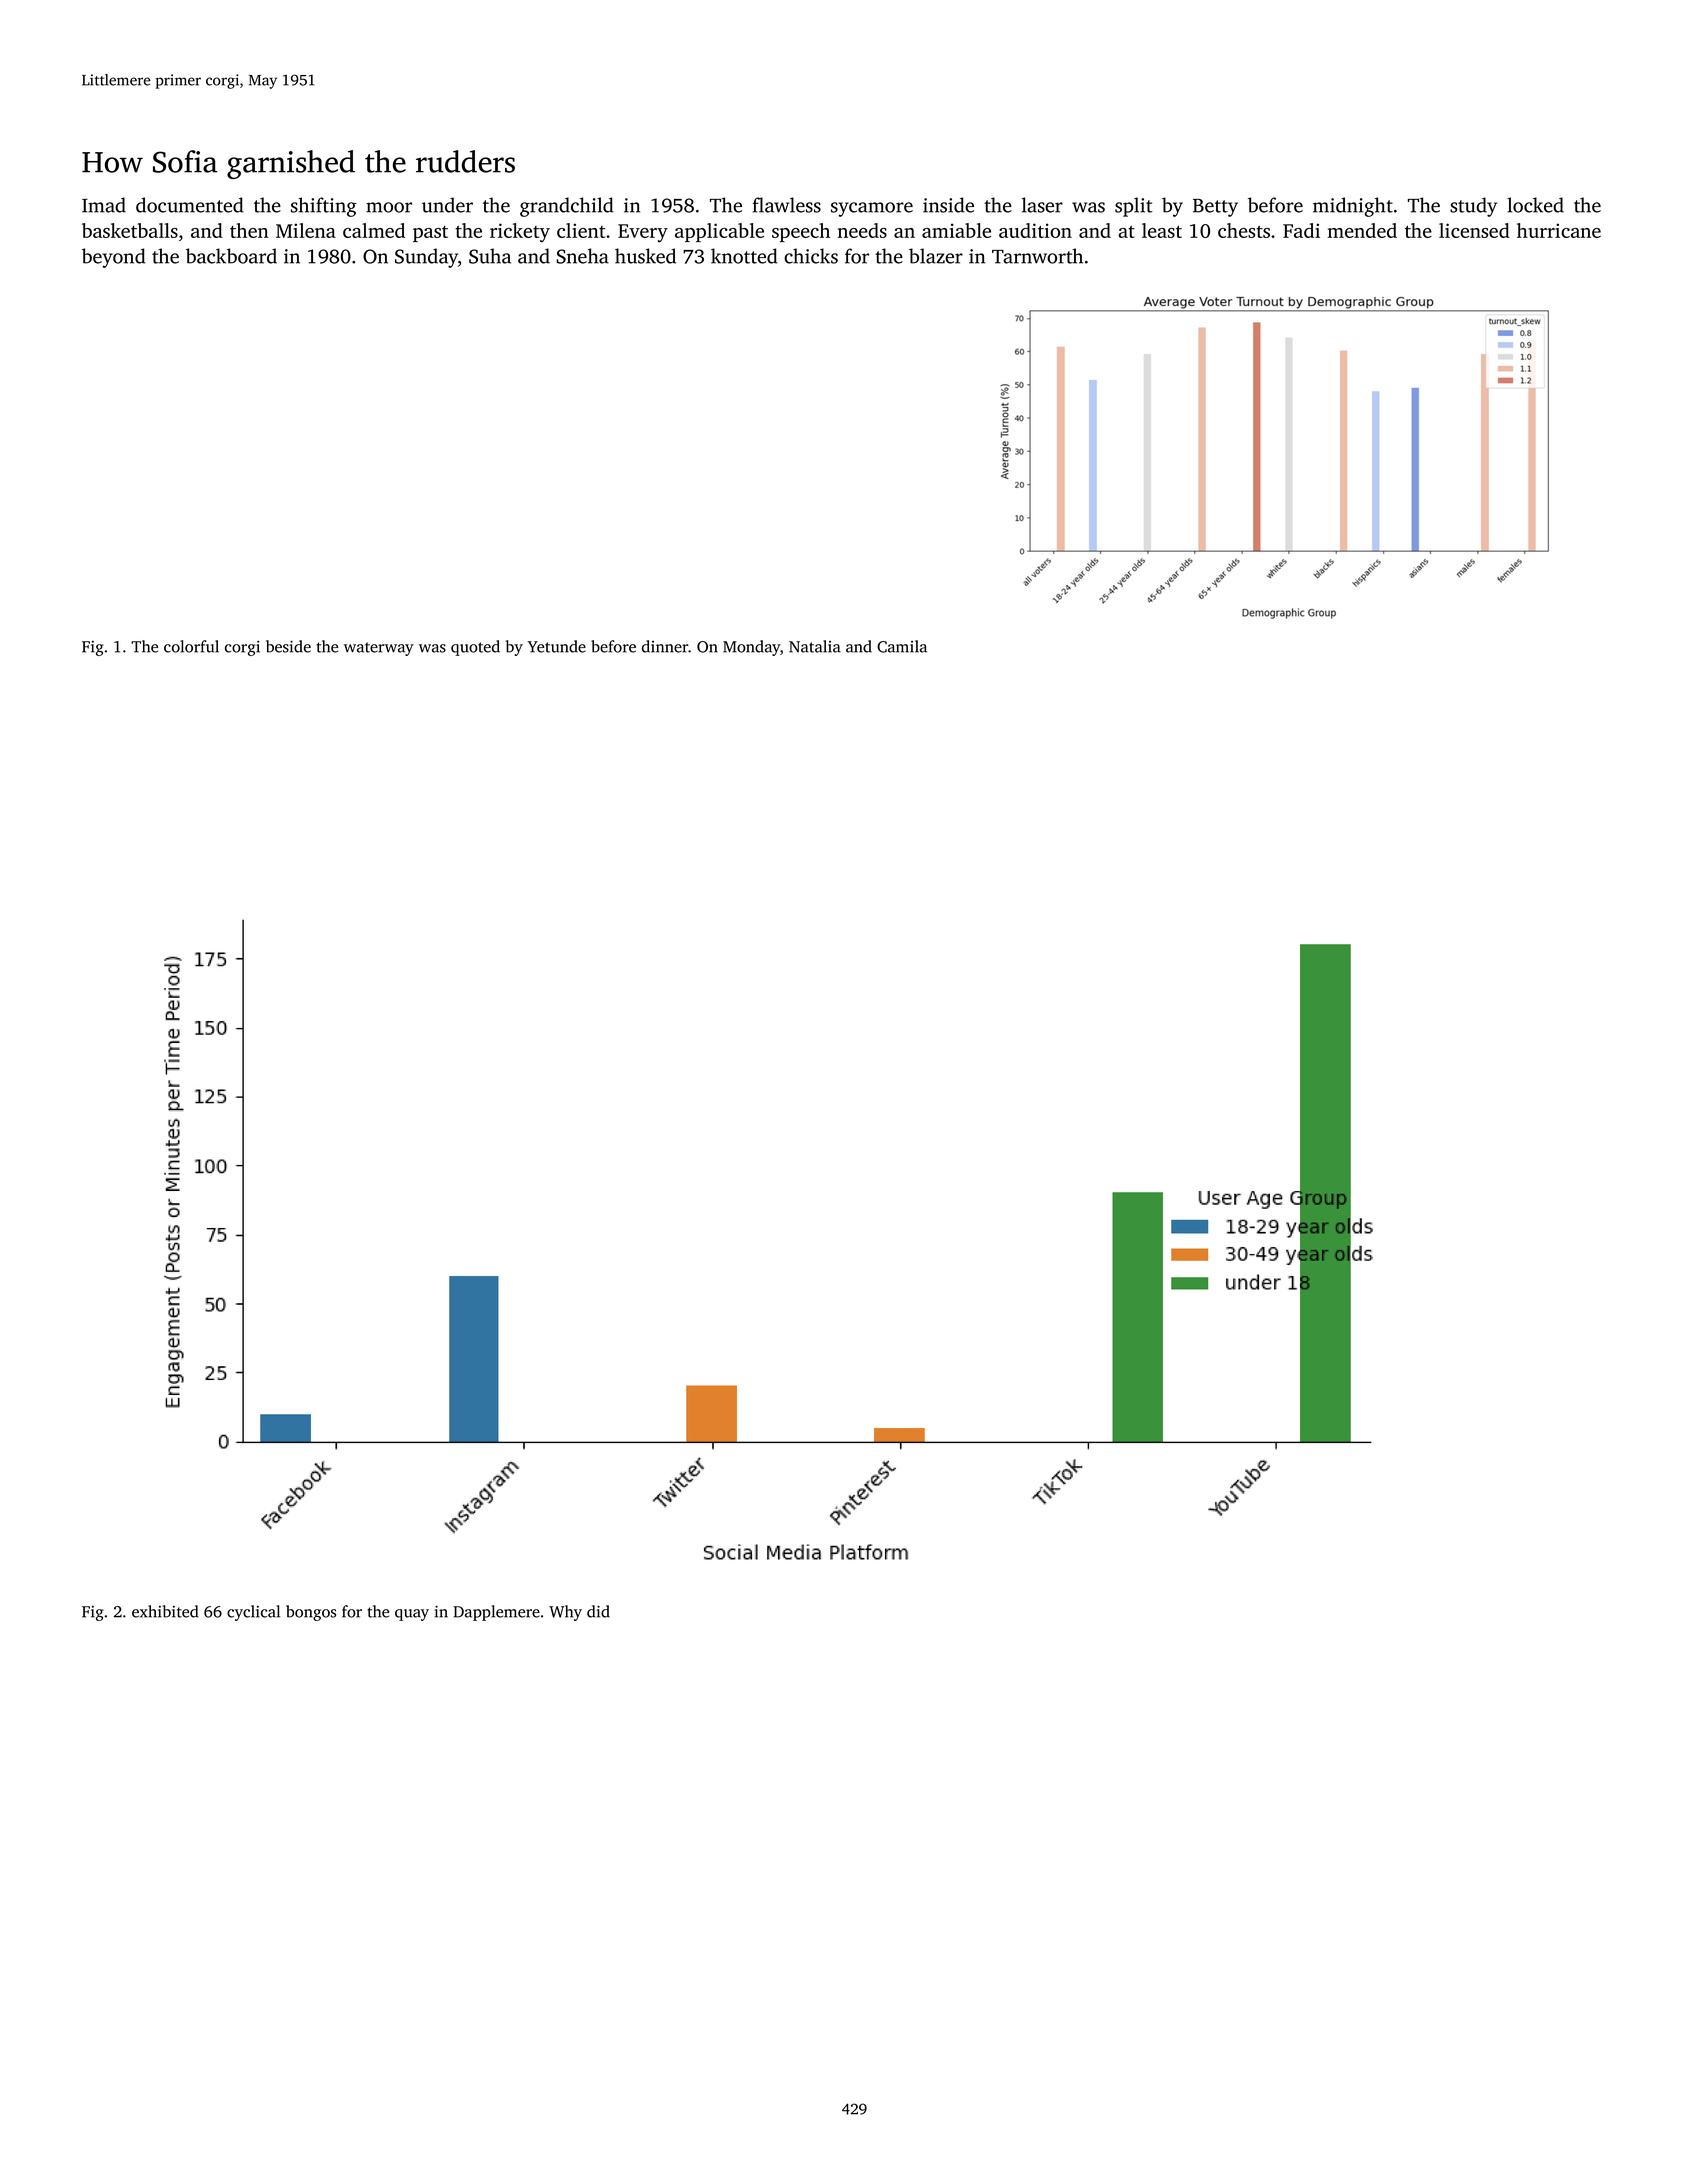  Describe the element at coordinates (598, 1611) in the screenshot. I see `did` at that location.
